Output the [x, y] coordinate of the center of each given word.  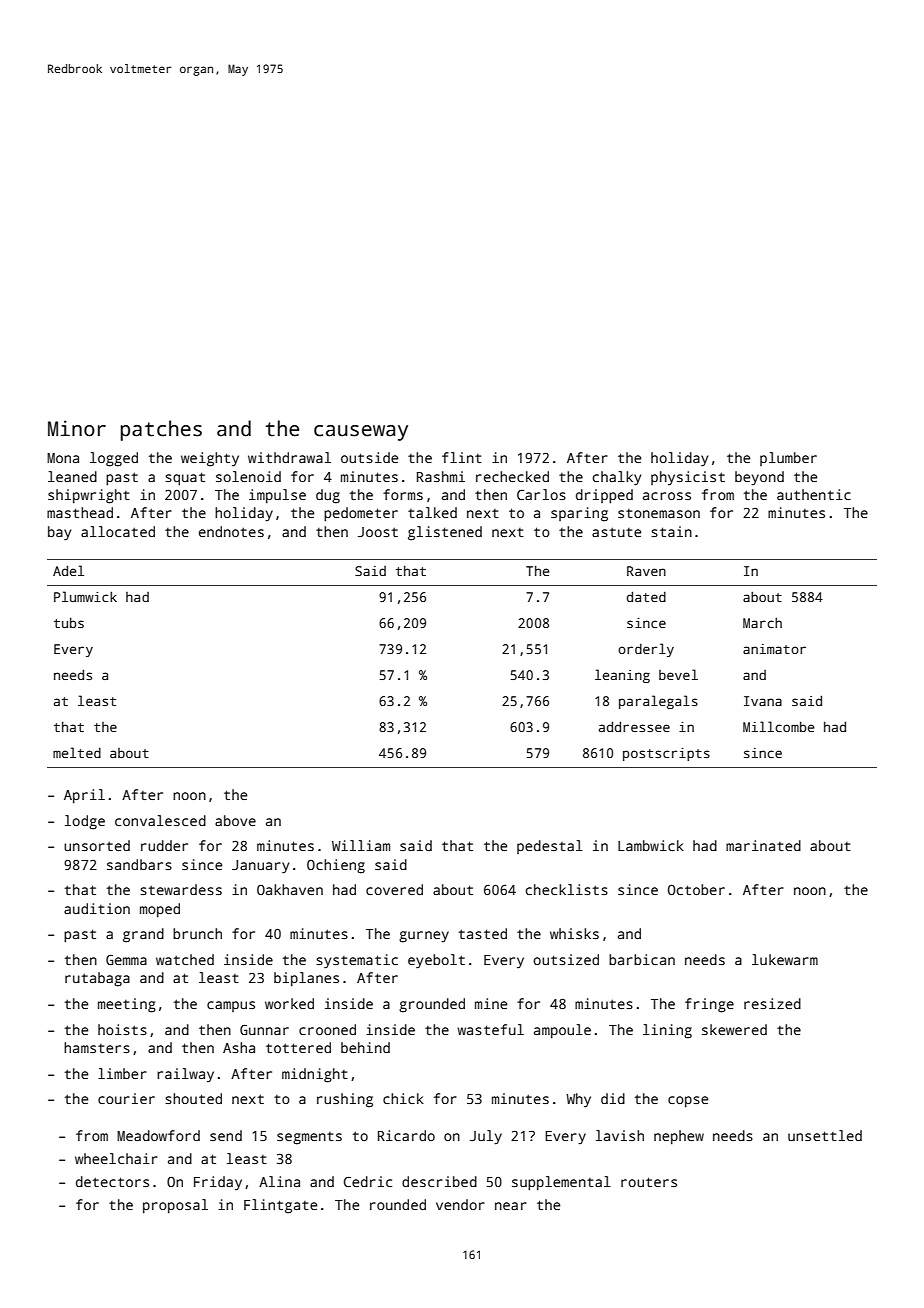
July [486, 1137]
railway [185, 1075]
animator [774, 649]
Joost [378, 532]
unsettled [825, 1135]
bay [59, 533]
